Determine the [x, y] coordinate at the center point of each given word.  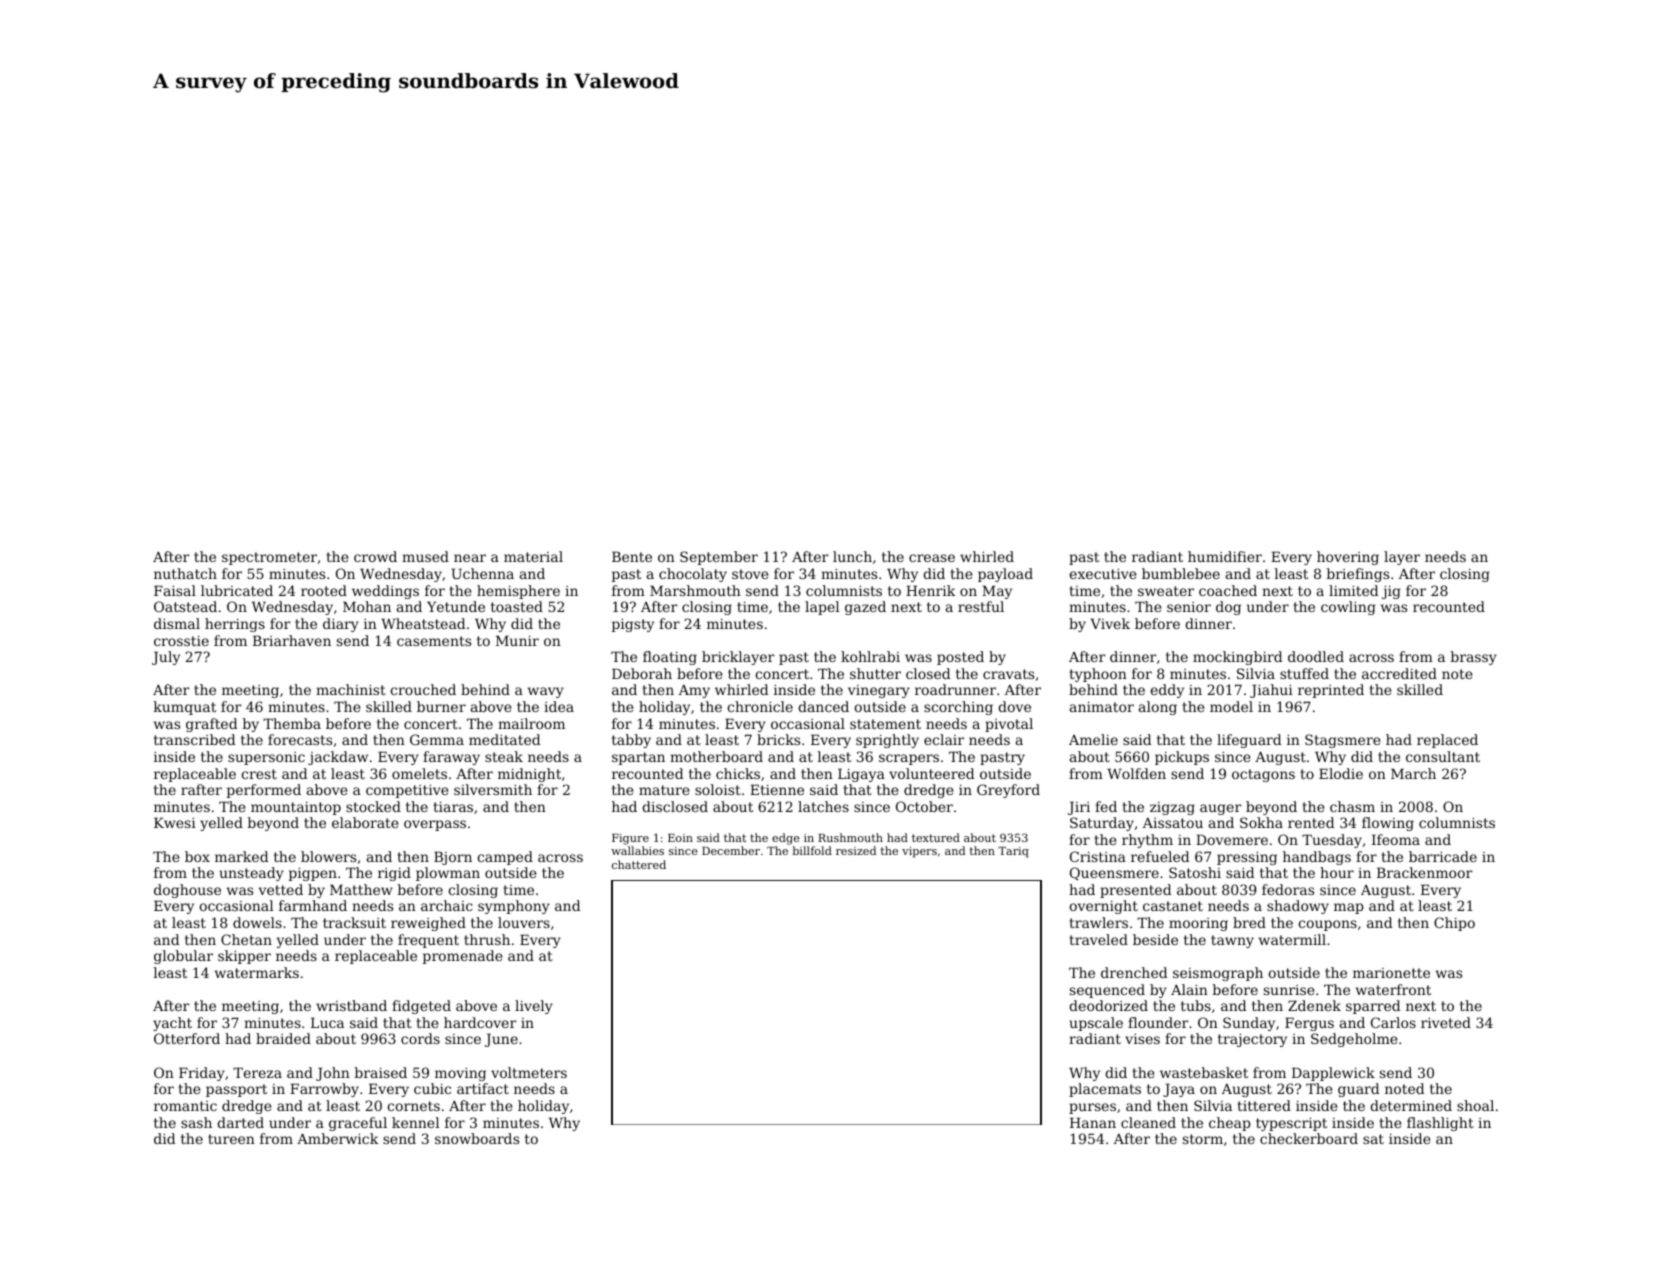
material [533, 556]
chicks [738, 773]
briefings [1358, 575]
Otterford [187, 1038]
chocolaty [693, 575]
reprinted [1331, 691]
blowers [328, 856]
